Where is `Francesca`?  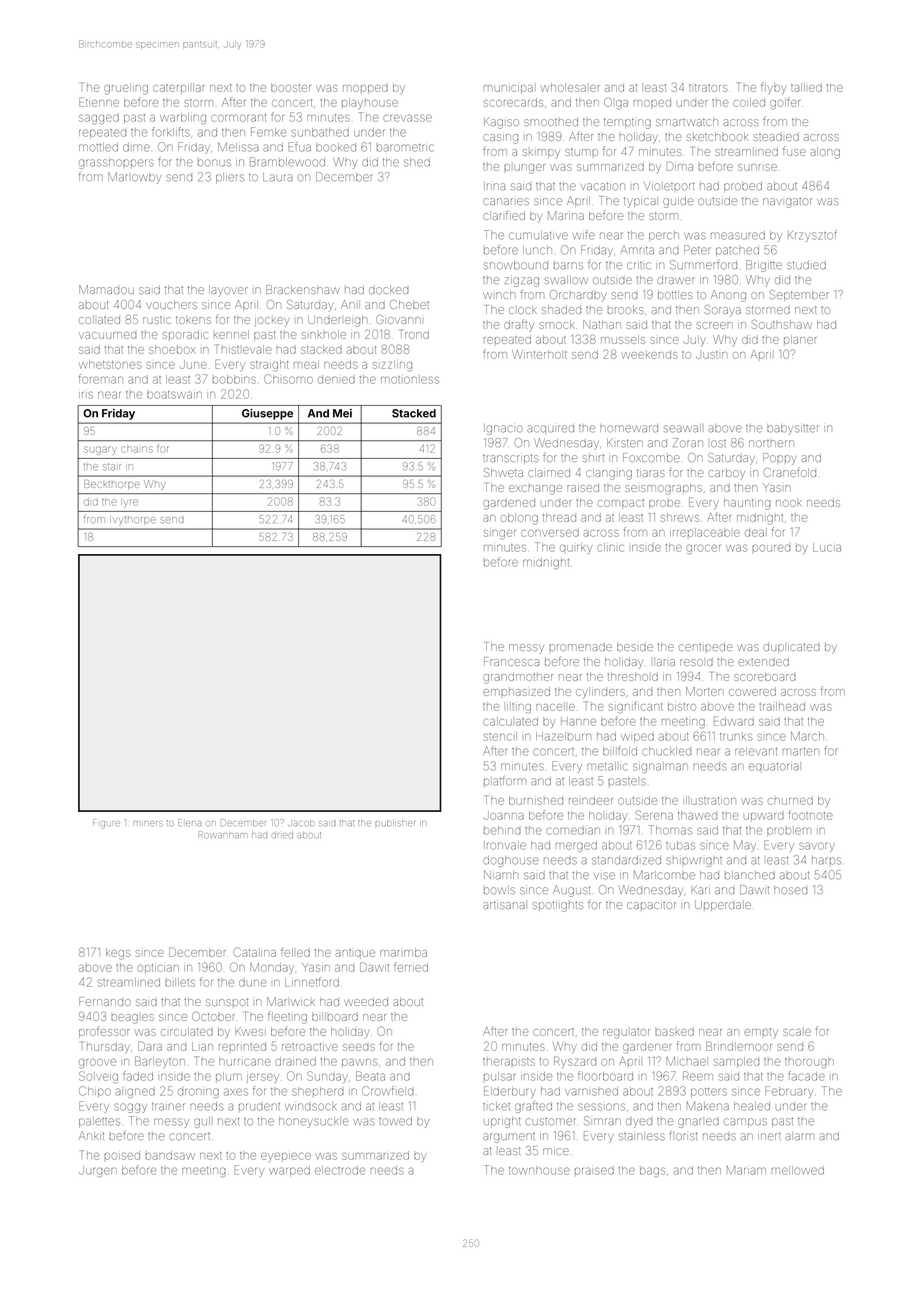
Francesca is located at coordinates (511, 661).
